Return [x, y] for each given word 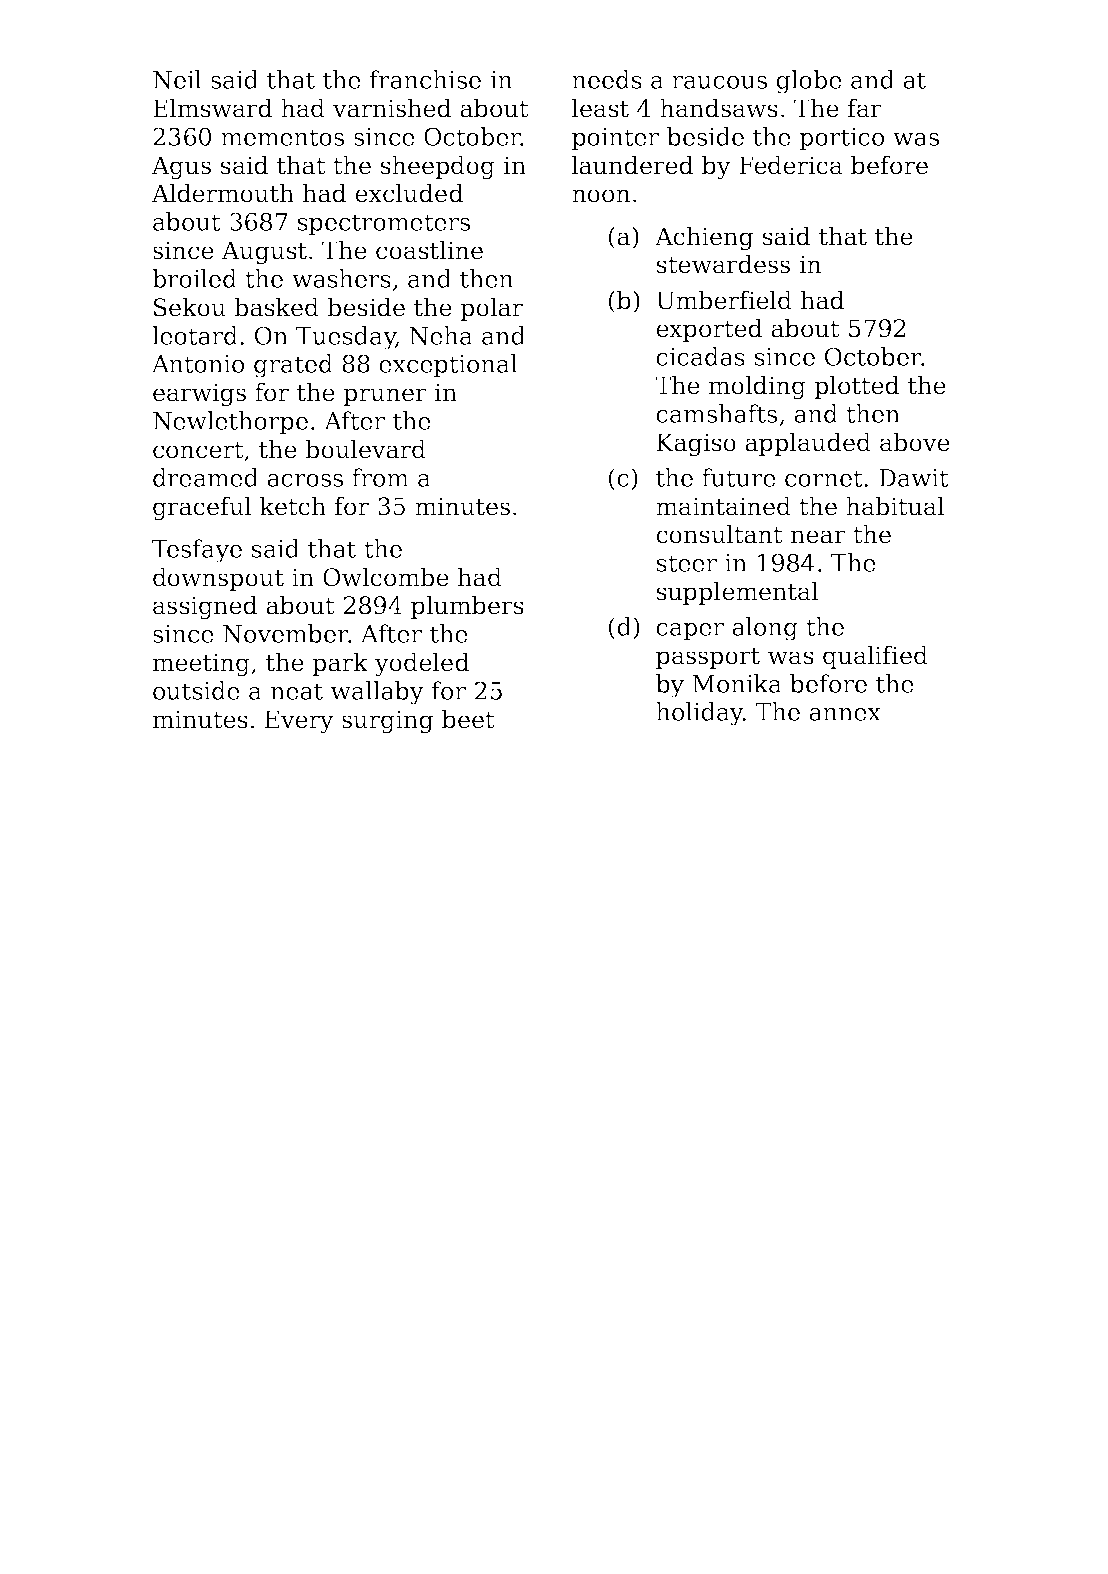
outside [196, 690]
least [600, 108]
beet [468, 719]
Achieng [704, 238]
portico [841, 139]
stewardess [723, 264]
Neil [177, 79]
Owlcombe [386, 577]
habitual [895, 506]
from [380, 477]
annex [845, 714]
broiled [194, 278]
